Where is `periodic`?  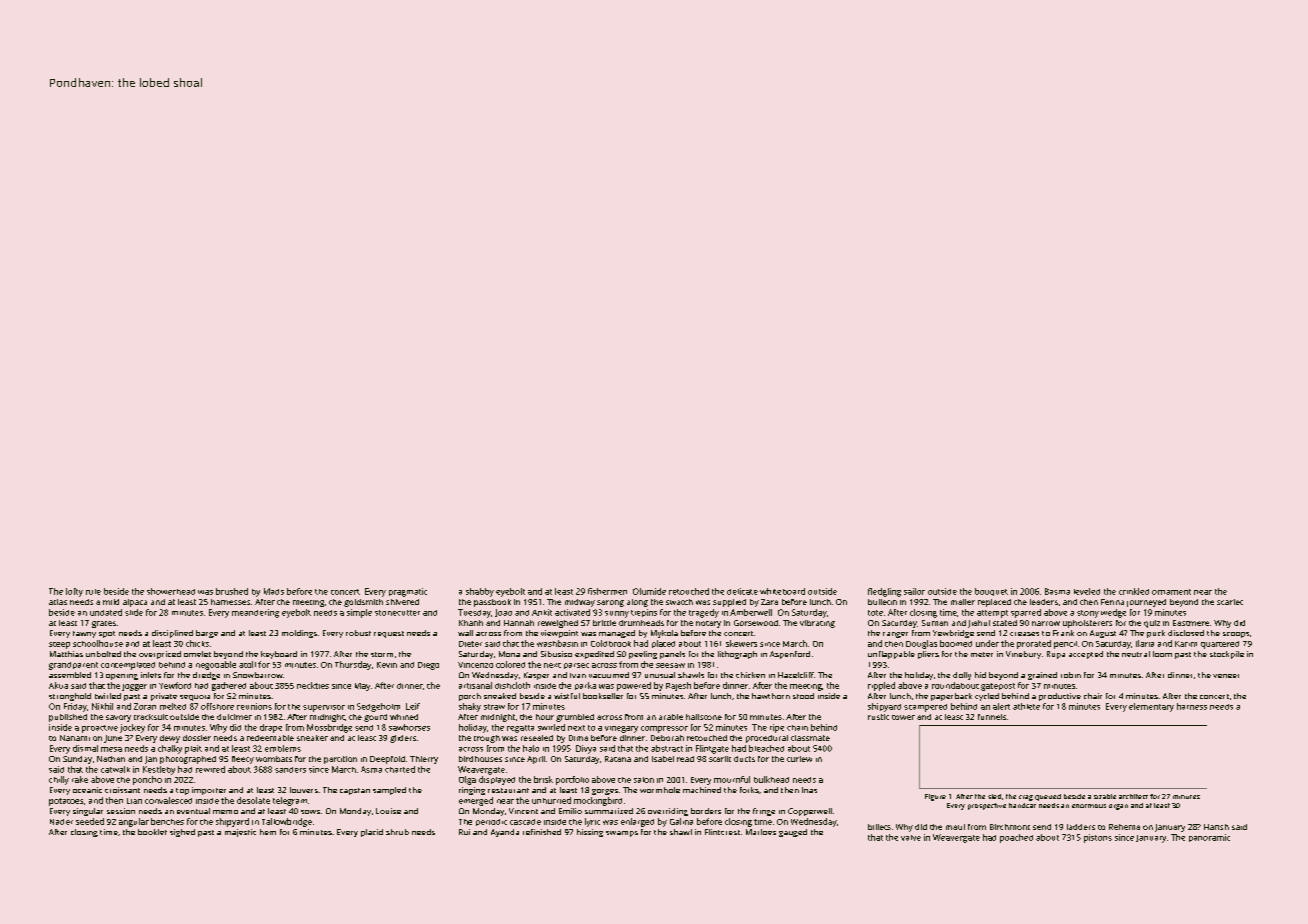 periodic is located at coordinates (491, 822).
